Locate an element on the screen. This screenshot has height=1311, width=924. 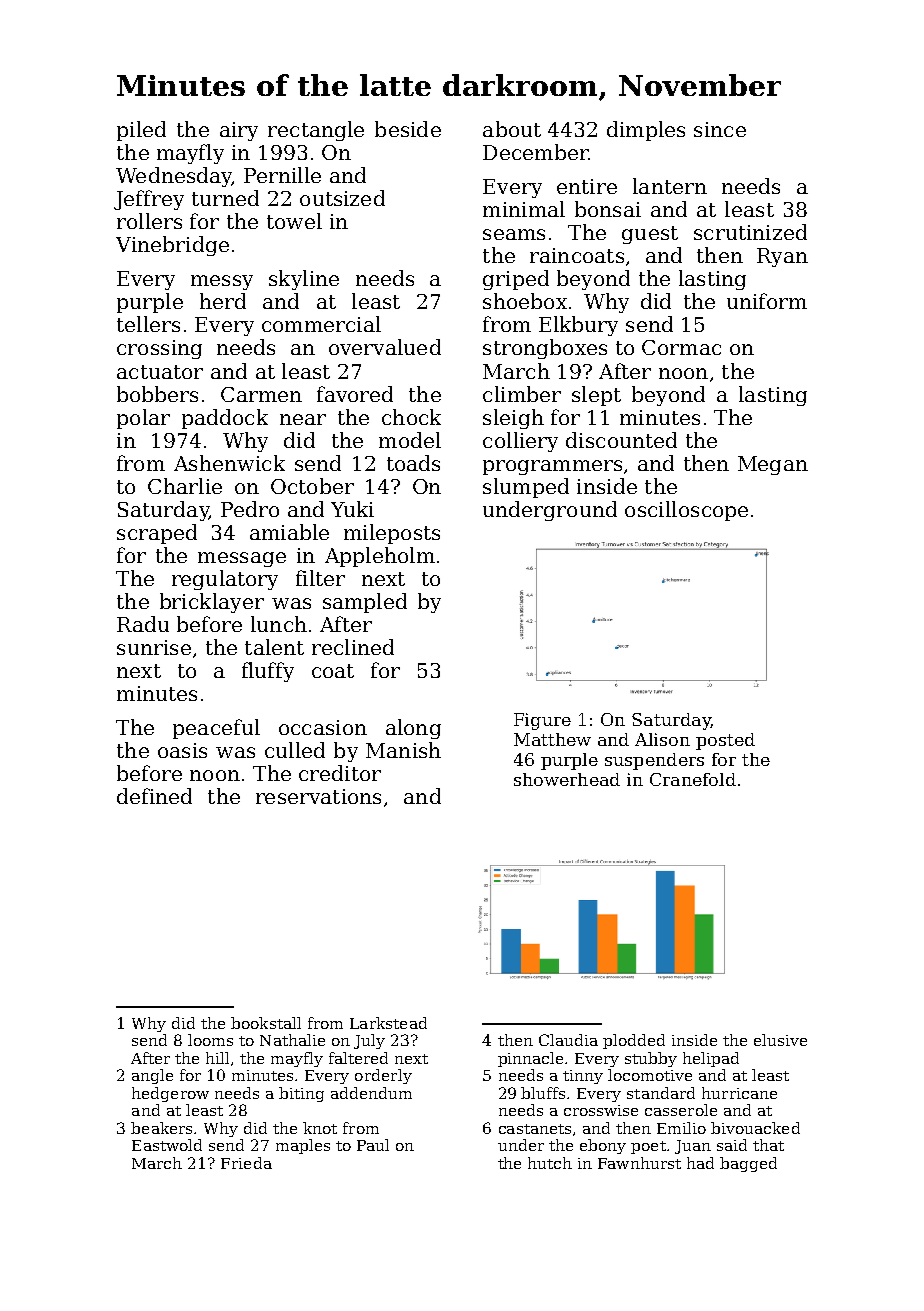
Frieda is located at coordinates (246, 1163).
